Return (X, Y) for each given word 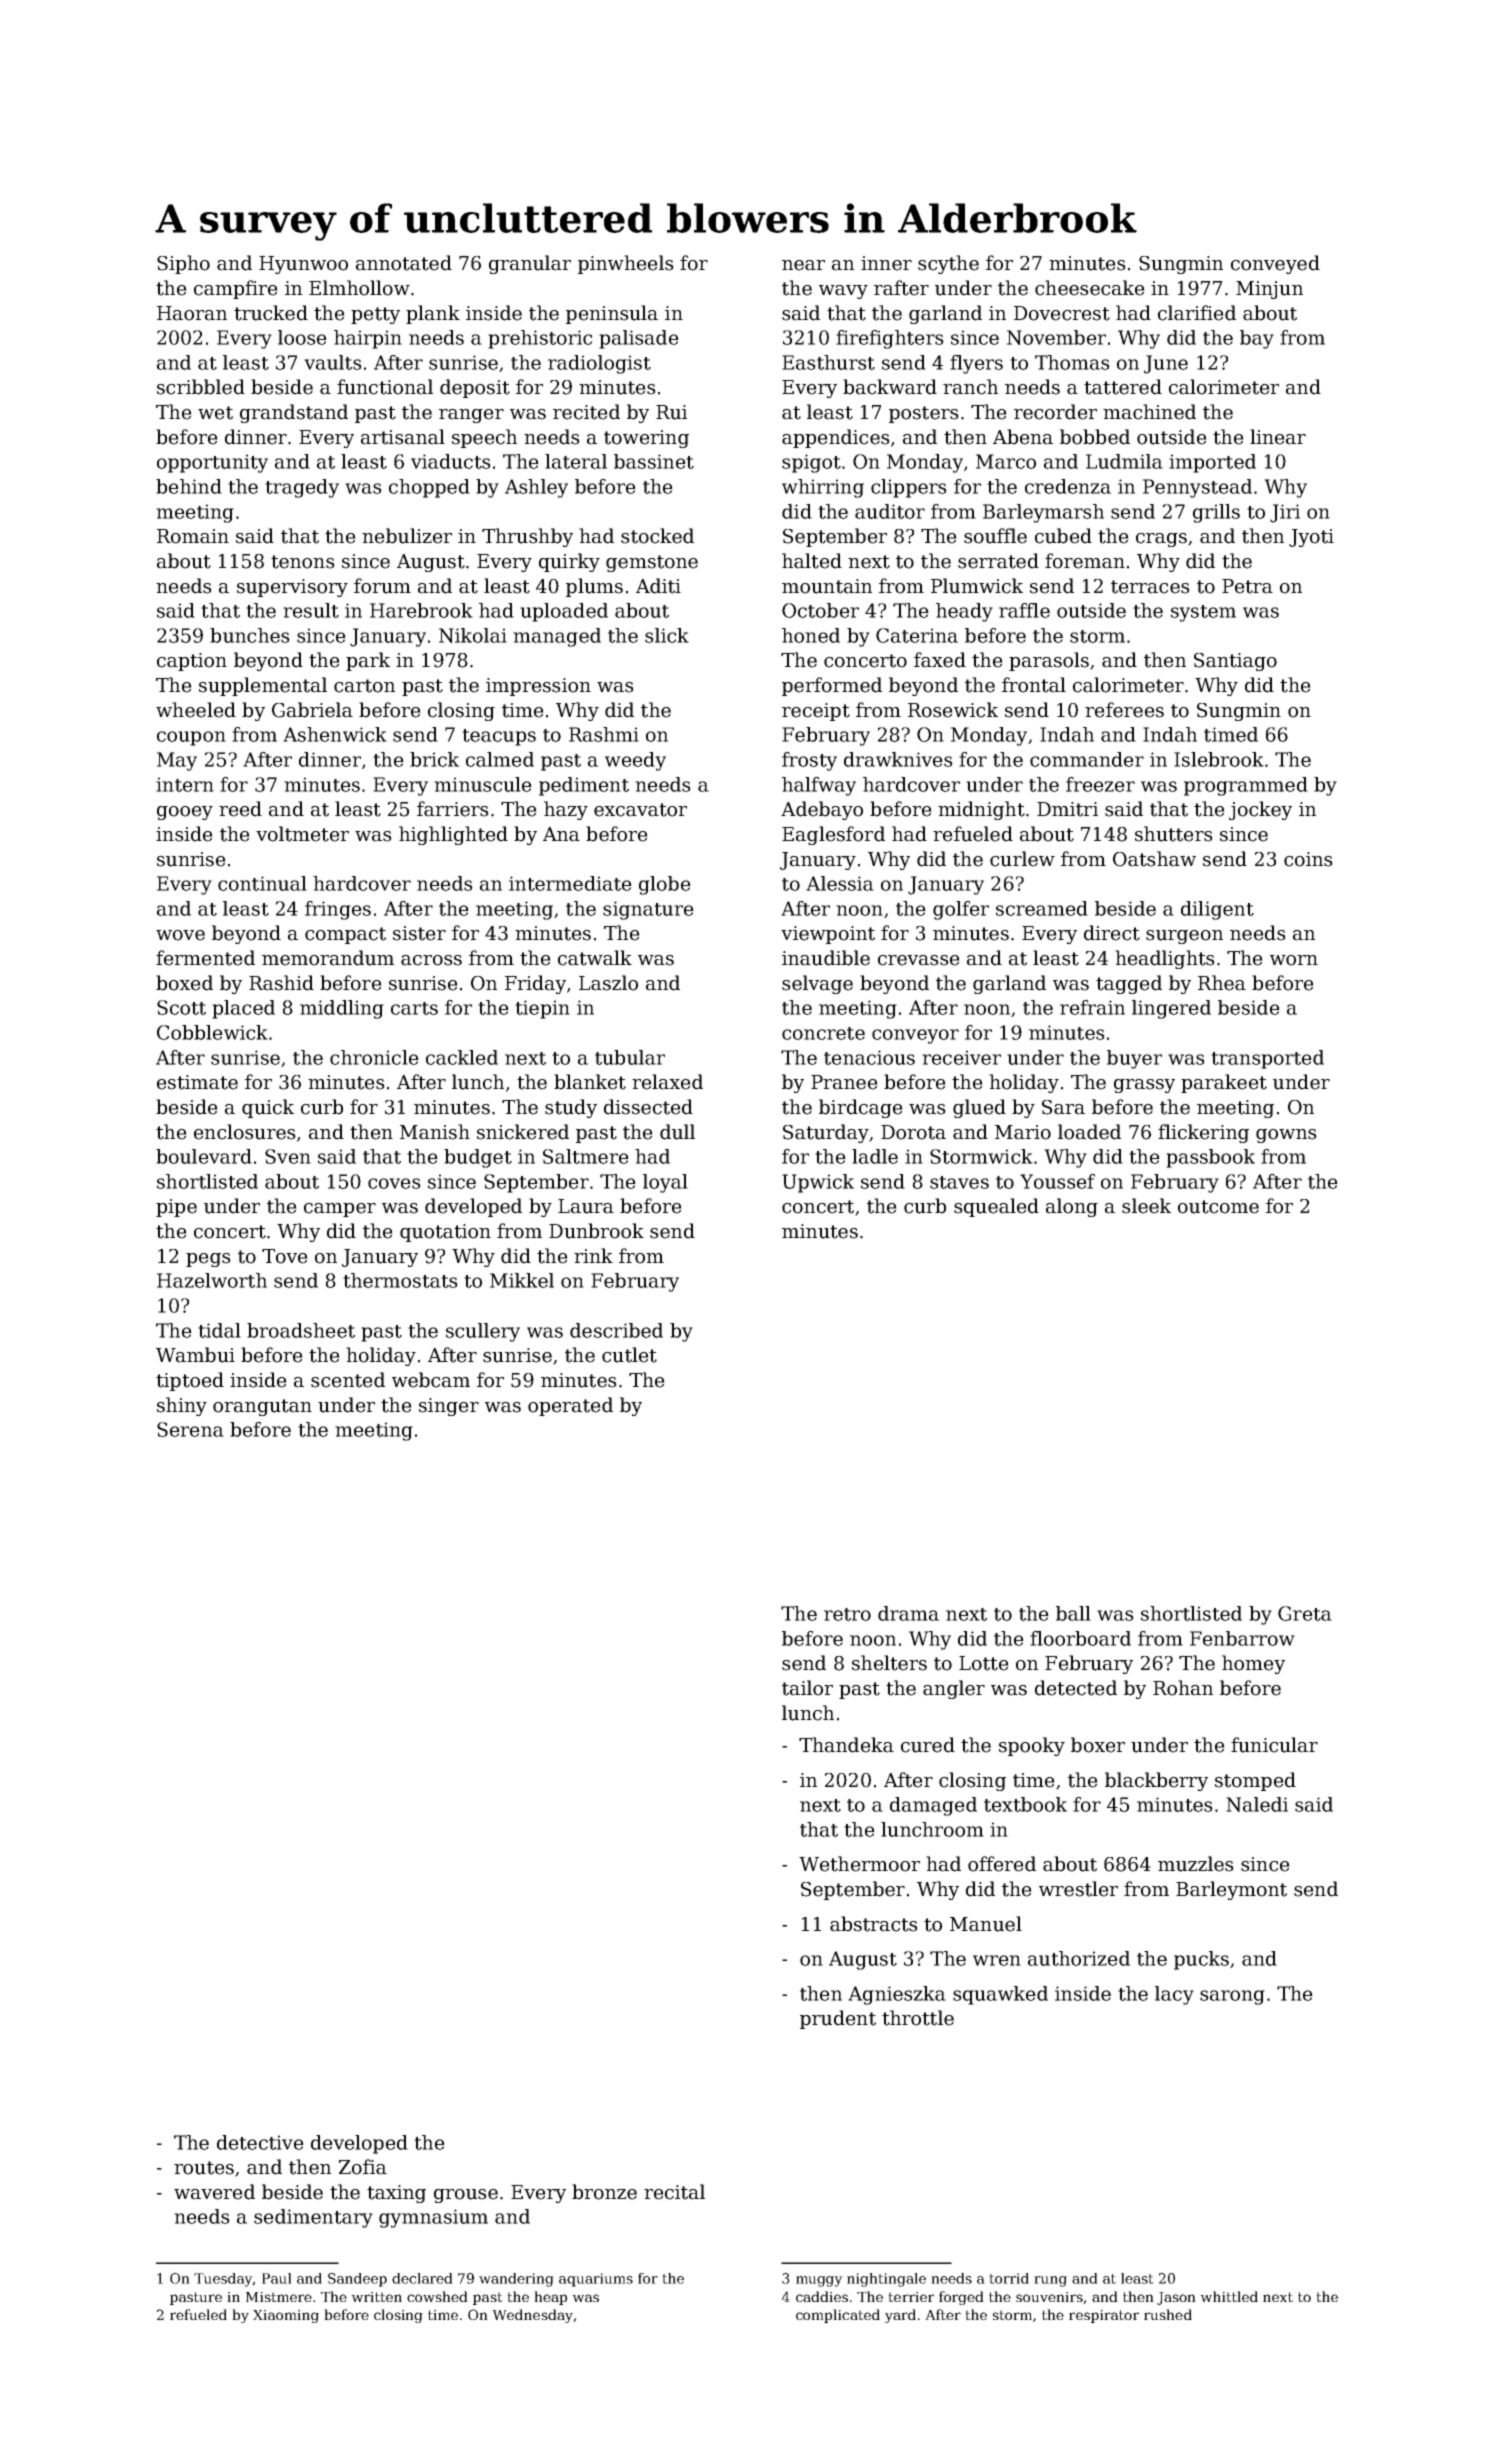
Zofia (363, 2167)
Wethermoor (859, 1864)
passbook (1210, 1158)
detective (260, 2142)
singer (449, 1407)
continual (262, 883)
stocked (657, 536)
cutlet (629, 1355)
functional (385, 387)
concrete (823, 1033)
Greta (1305, 1613)
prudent (838, 2019)
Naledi (1257, 1804)
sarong (1232, 1997)
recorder (1055, 412)
